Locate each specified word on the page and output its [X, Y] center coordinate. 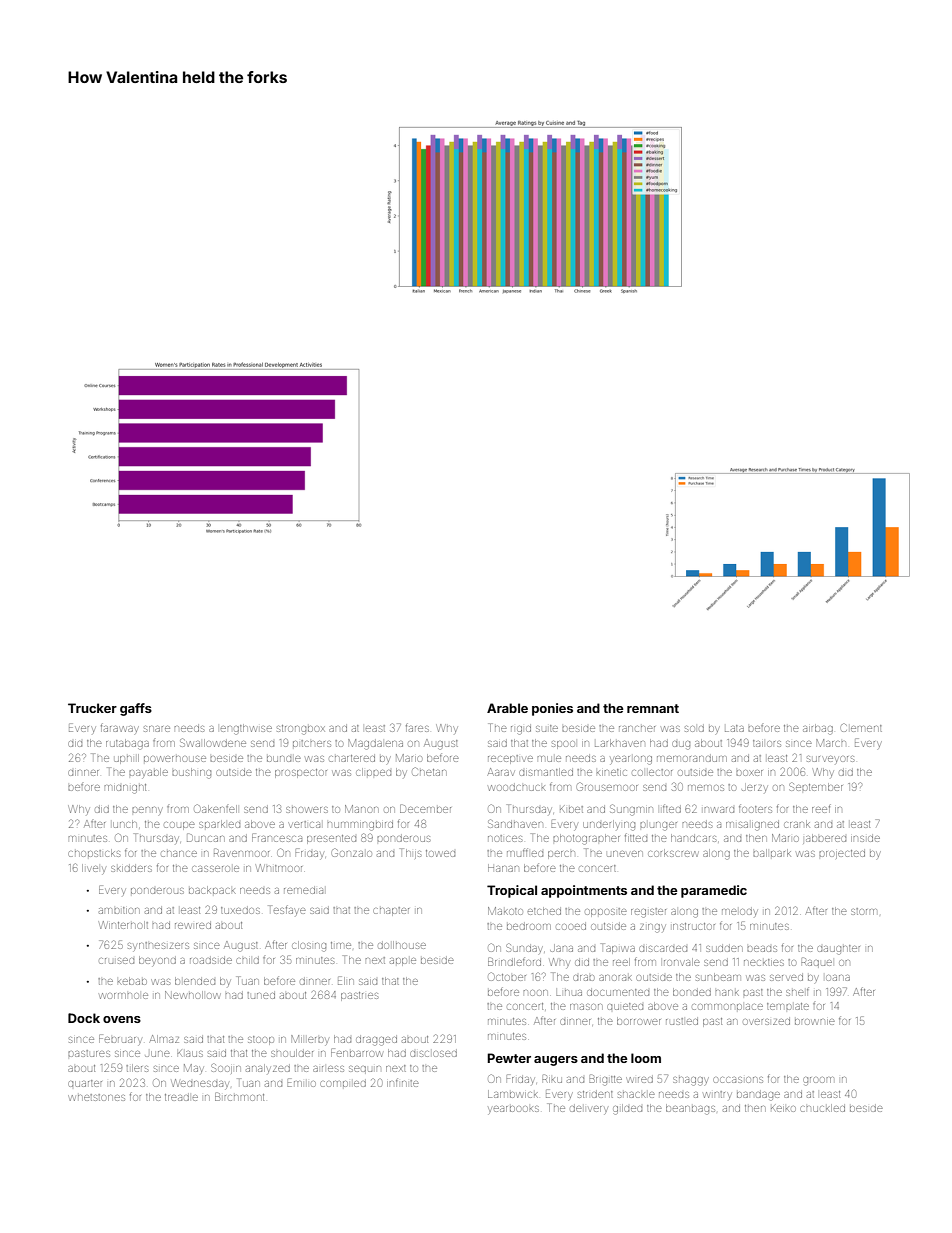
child [247, 961]
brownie [815, 1022]
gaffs [136, 709]
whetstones [96, 1097]
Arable [507, 708]
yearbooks [513, 1110]
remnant [653, 708]
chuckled [822, 1108]
